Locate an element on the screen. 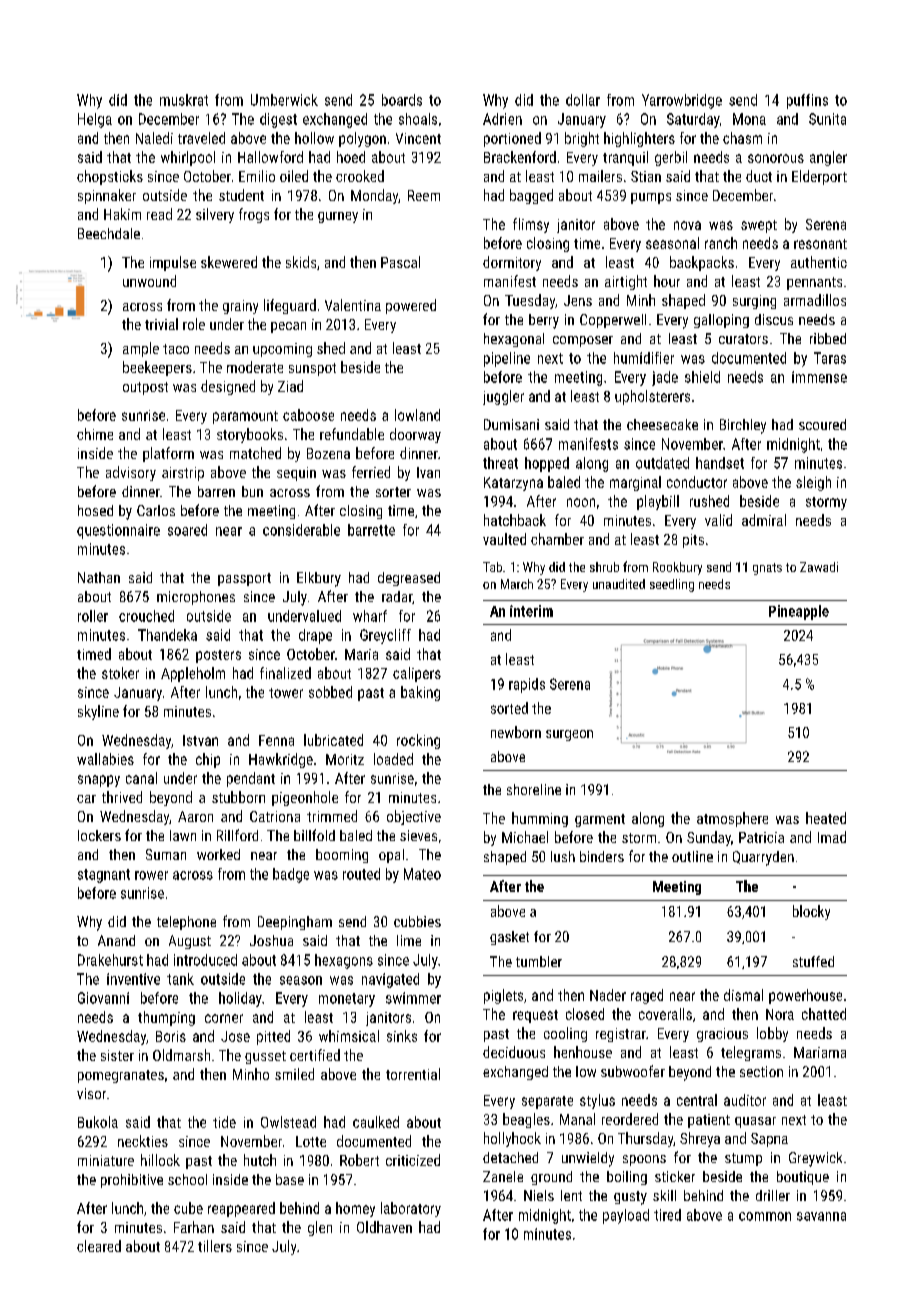 This screenshot has height=1308, width=924. mailers is located at coordinates (600, 176).
